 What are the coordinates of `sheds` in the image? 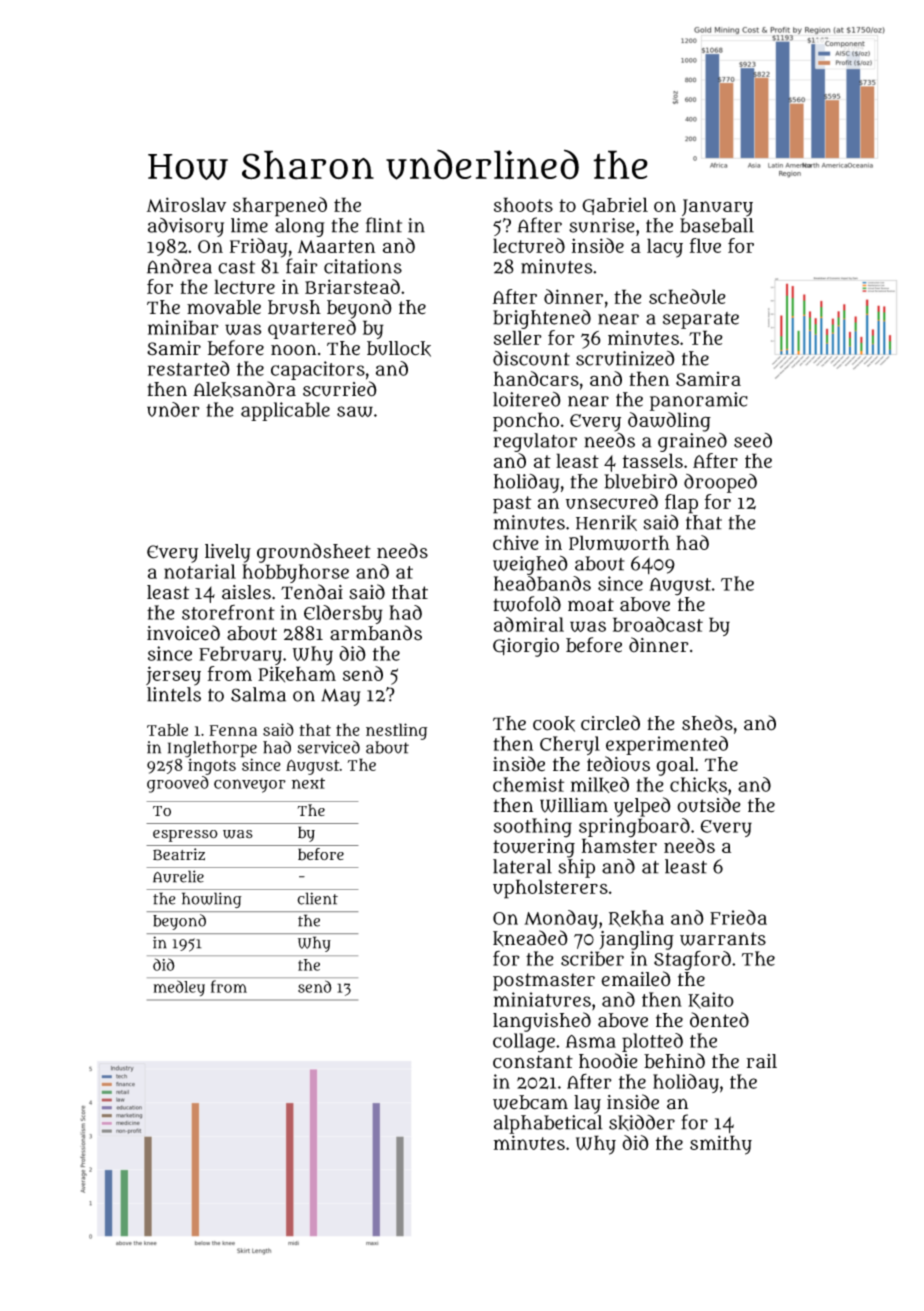 It's located at (707, 723).
